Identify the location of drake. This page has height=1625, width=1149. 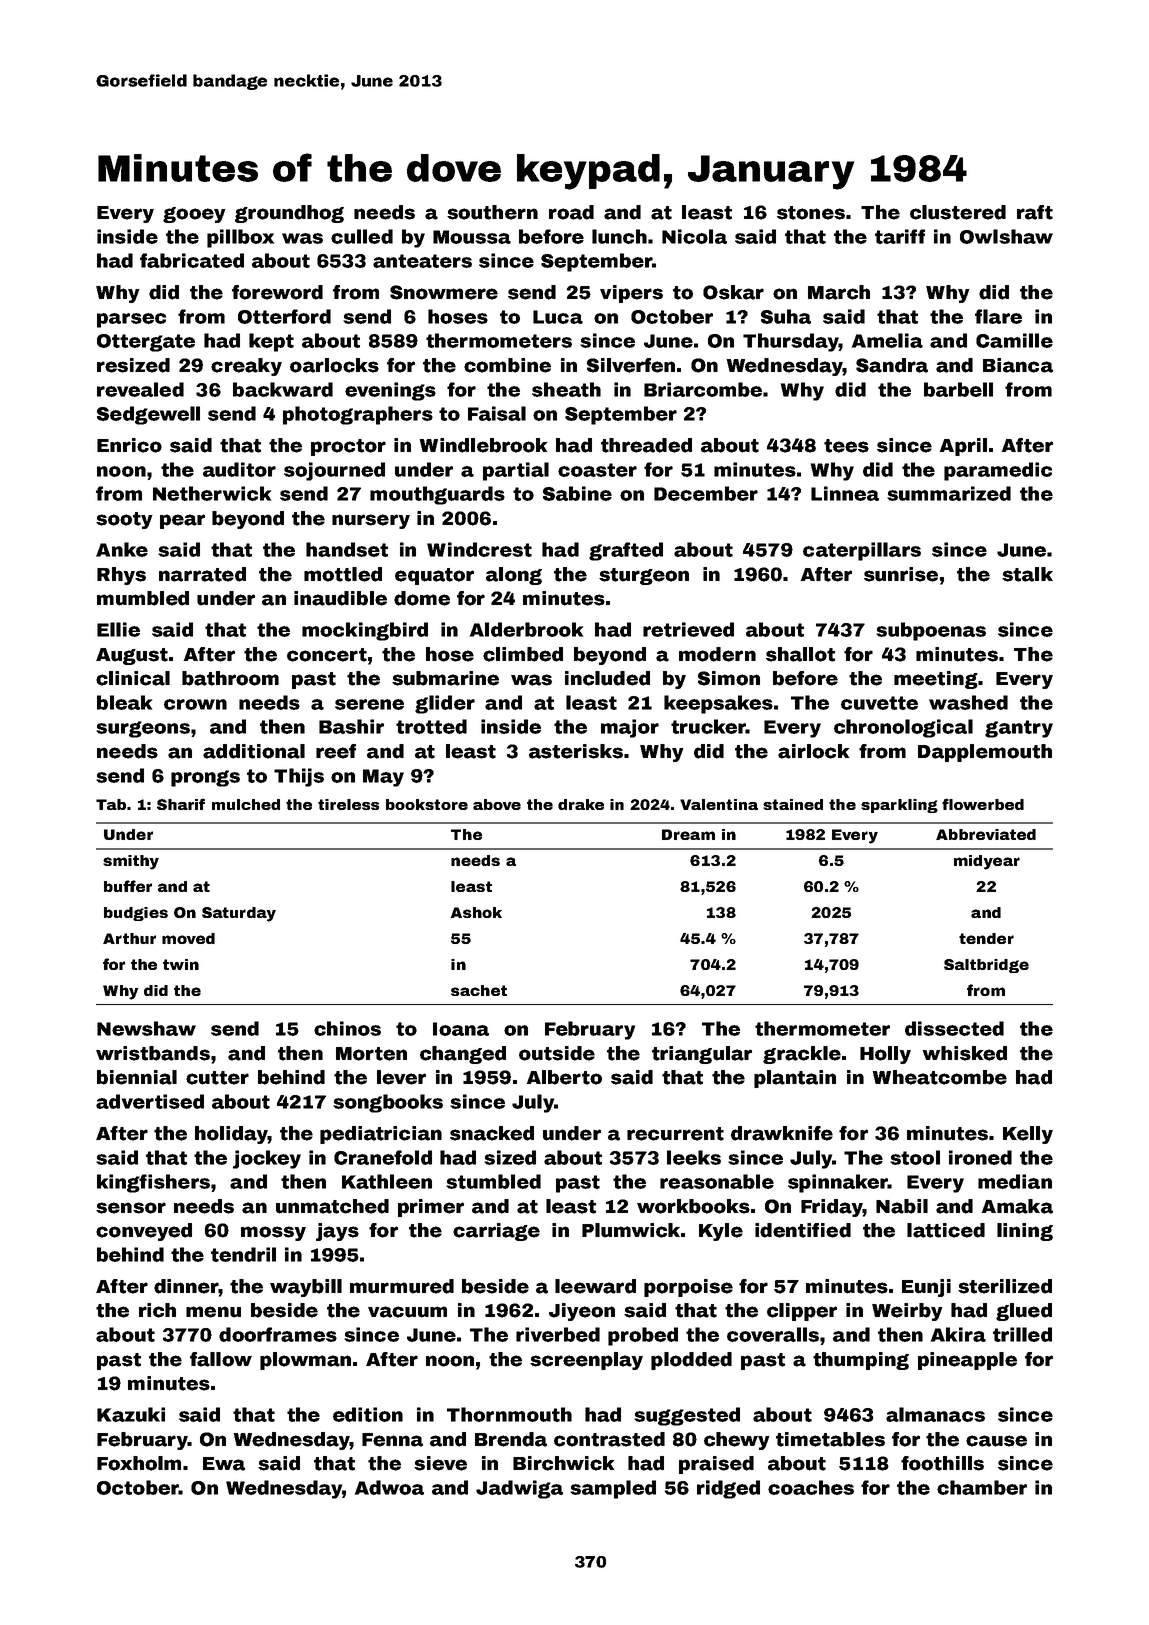
(581, 804).
